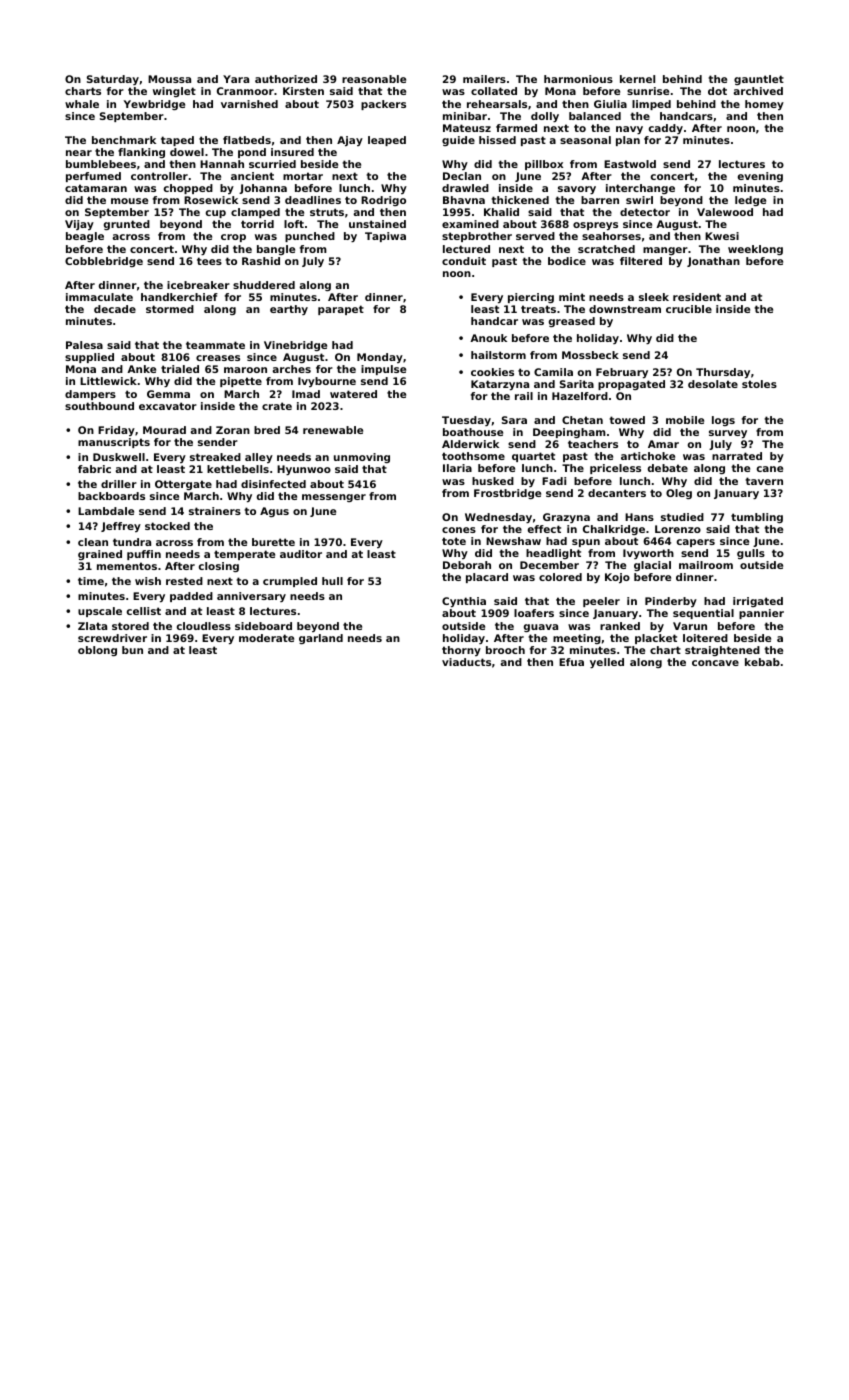 The image size is (849, 1400). What do you see at coordinates (654, 297) in the screenshot?
I see `sleek` at bounding box center [654, 297].
